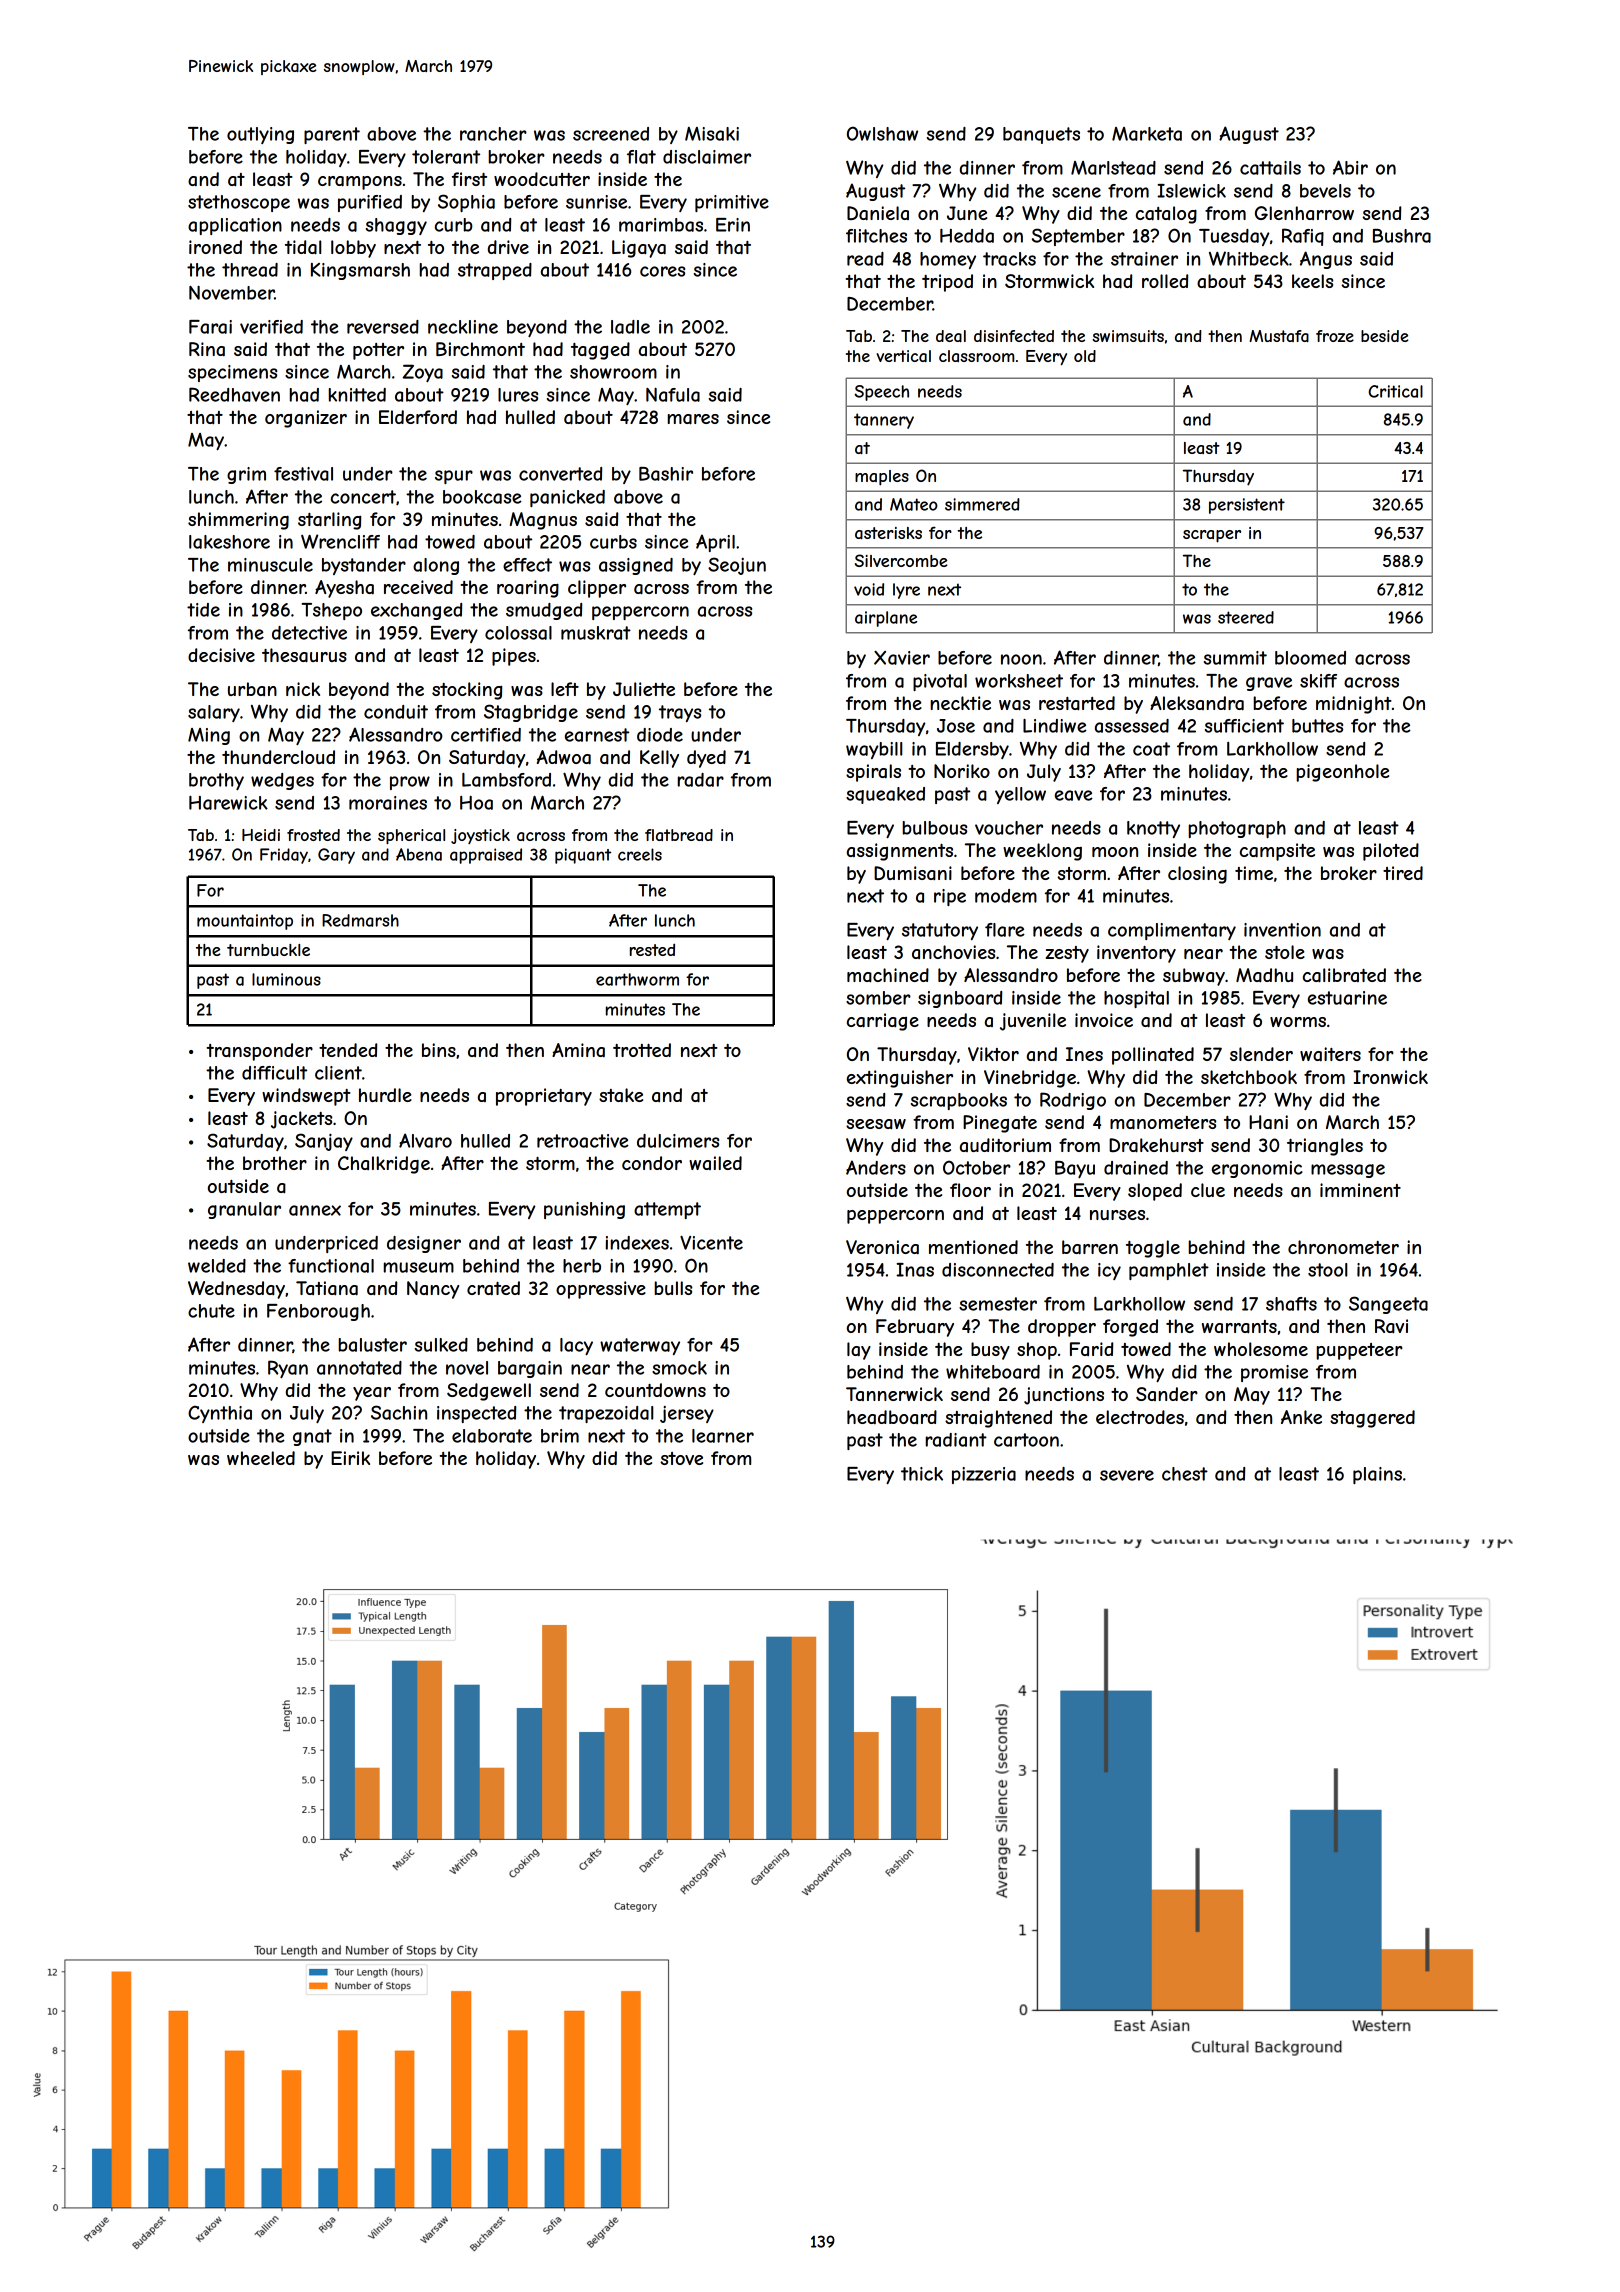 This document has height=2292, width=1620. I want to click on Eirik, so click(350, 1458).
